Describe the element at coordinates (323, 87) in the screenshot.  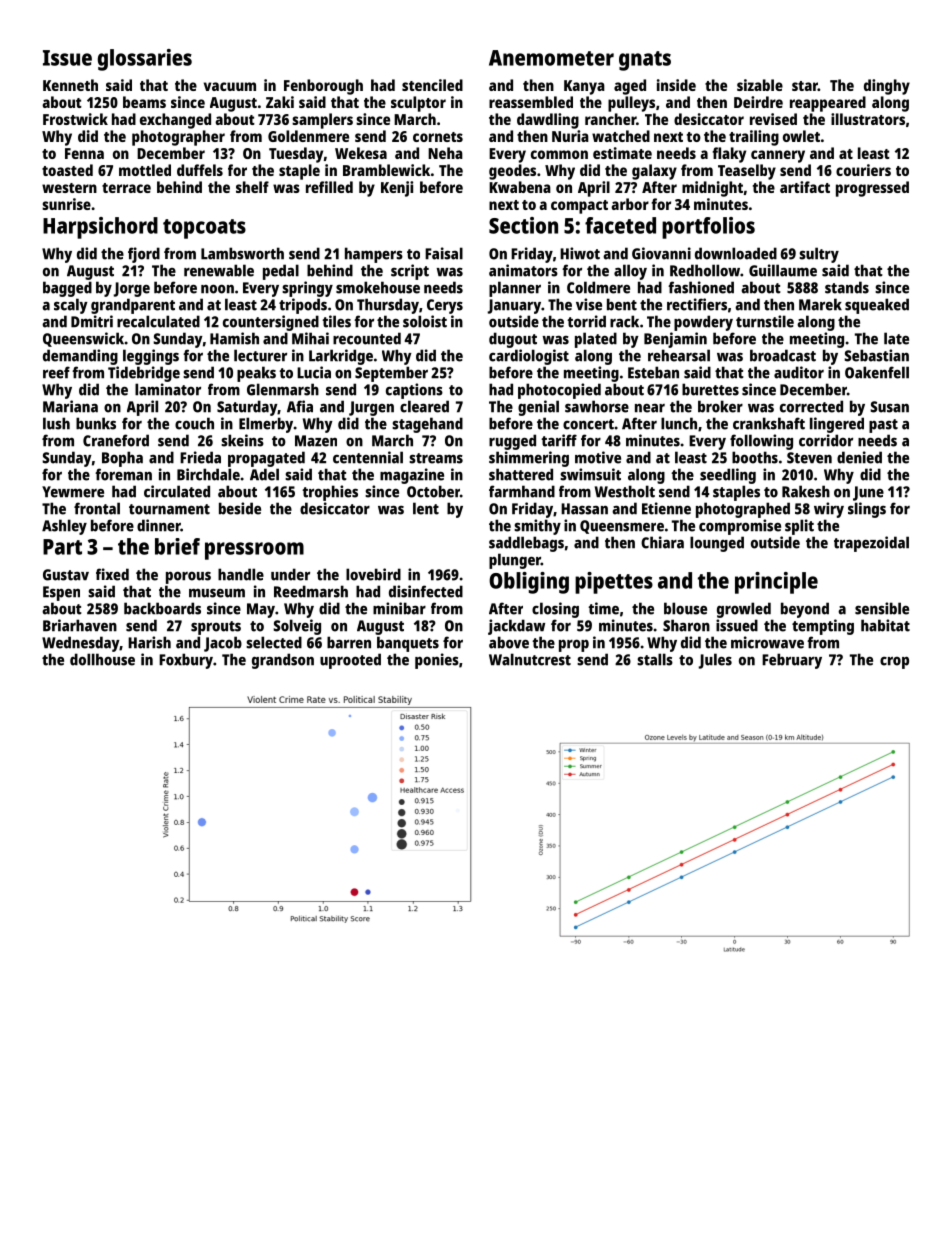
I see `Fenborough` at that location.
